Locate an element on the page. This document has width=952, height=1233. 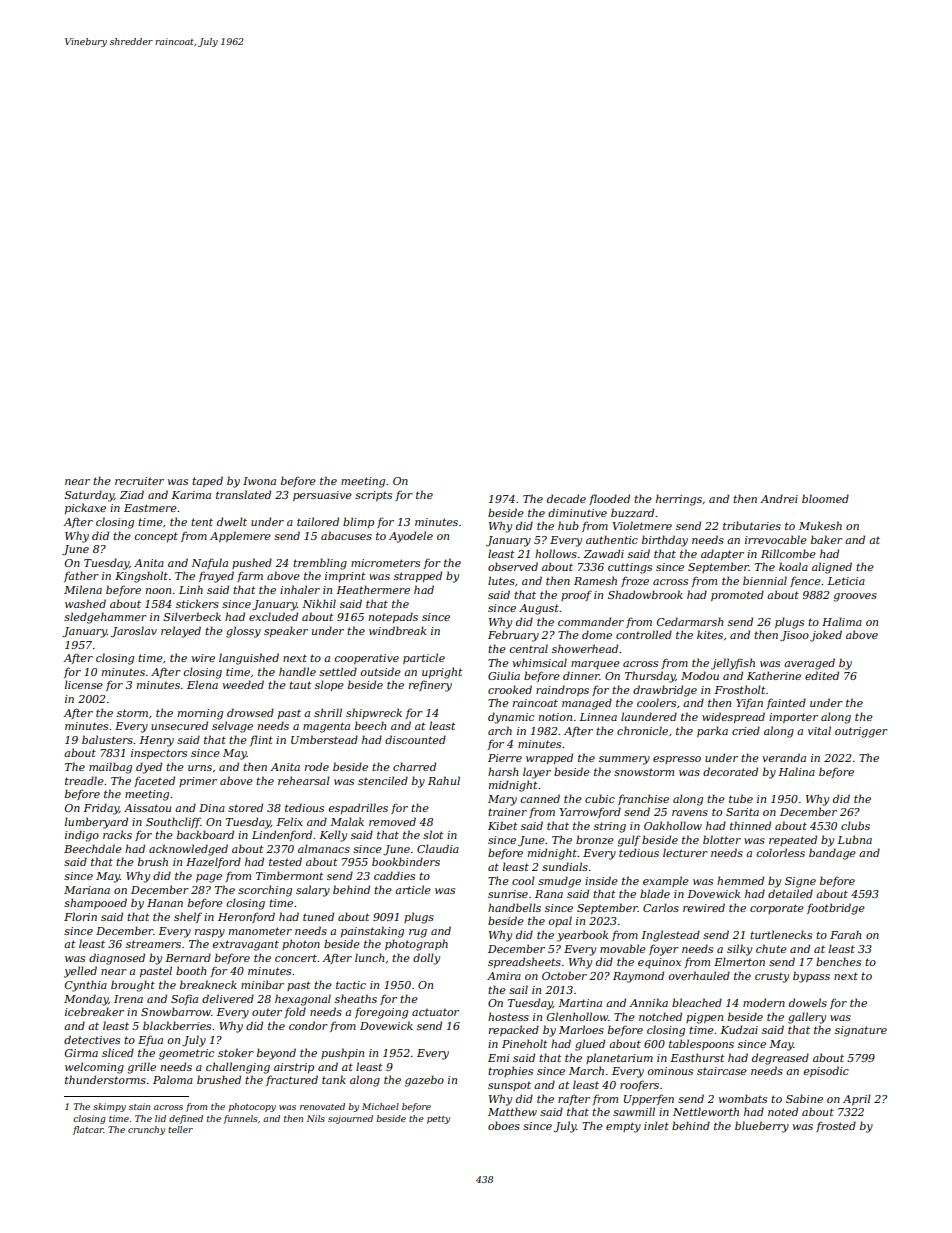
staircase is located at coordinates (722, 1071).
